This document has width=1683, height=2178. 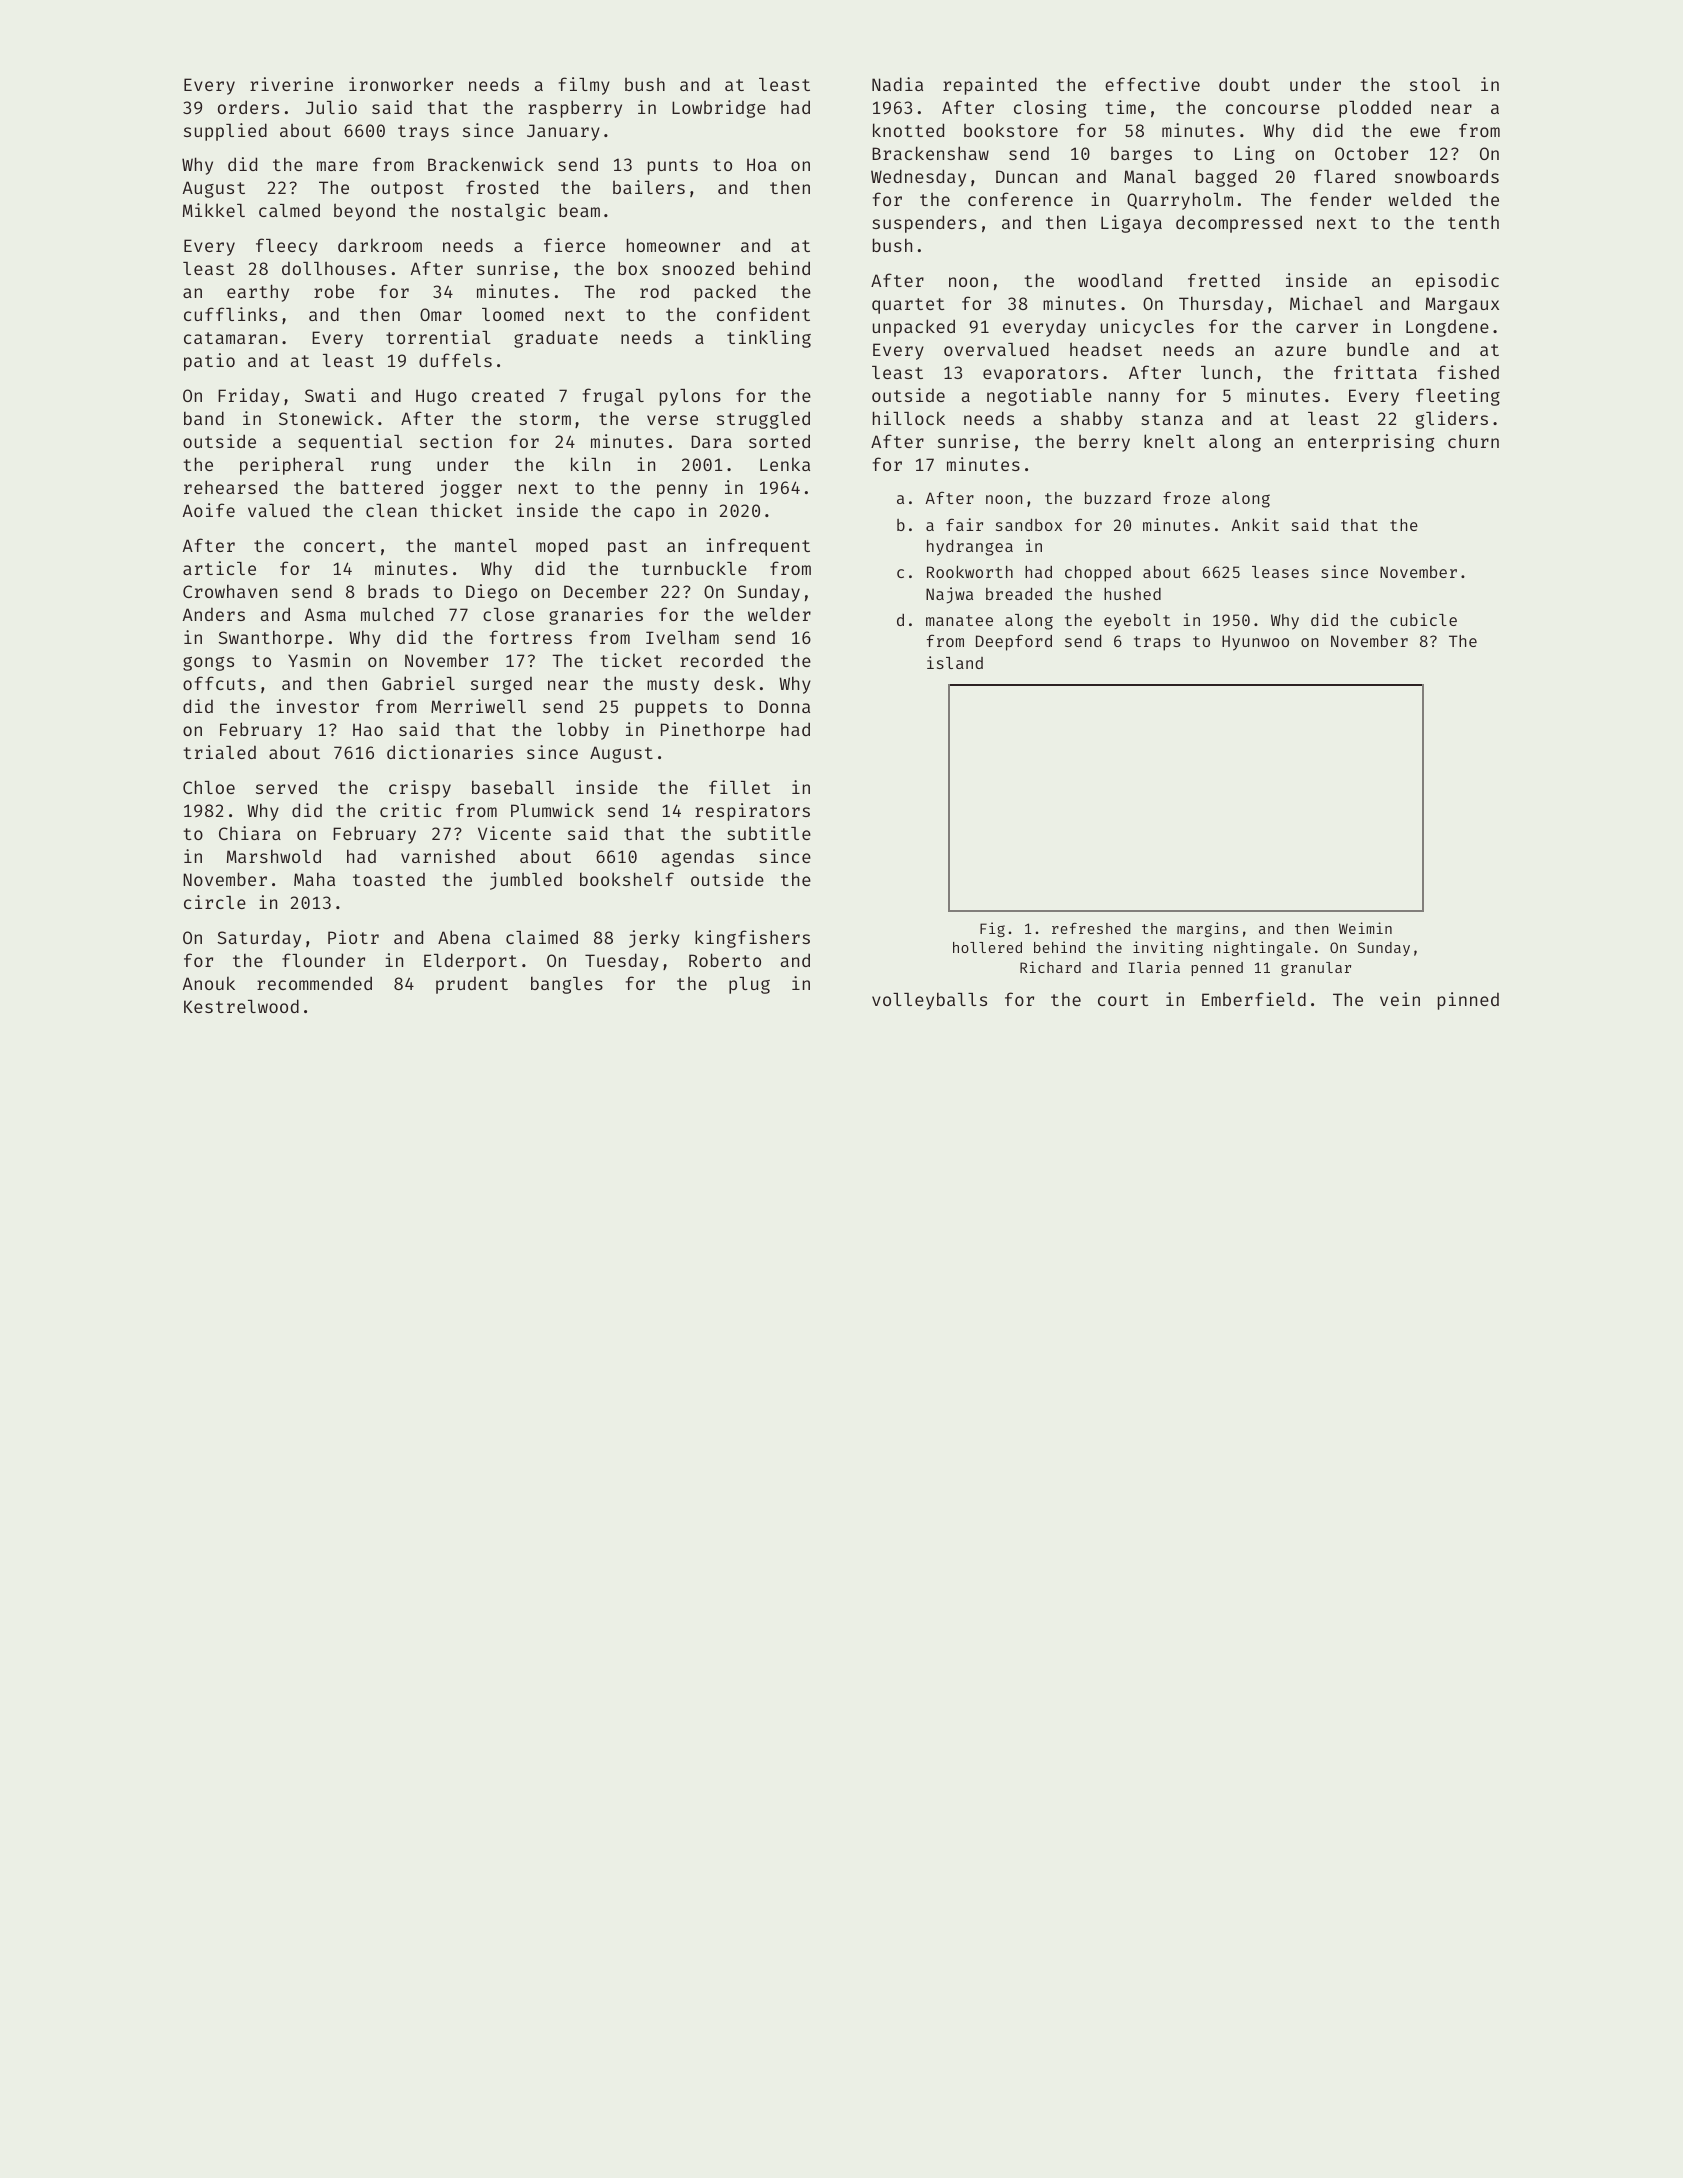 What do you see at coordinates (501, 685) in the document?
I see `surged` at bounding box center [501, 685].
